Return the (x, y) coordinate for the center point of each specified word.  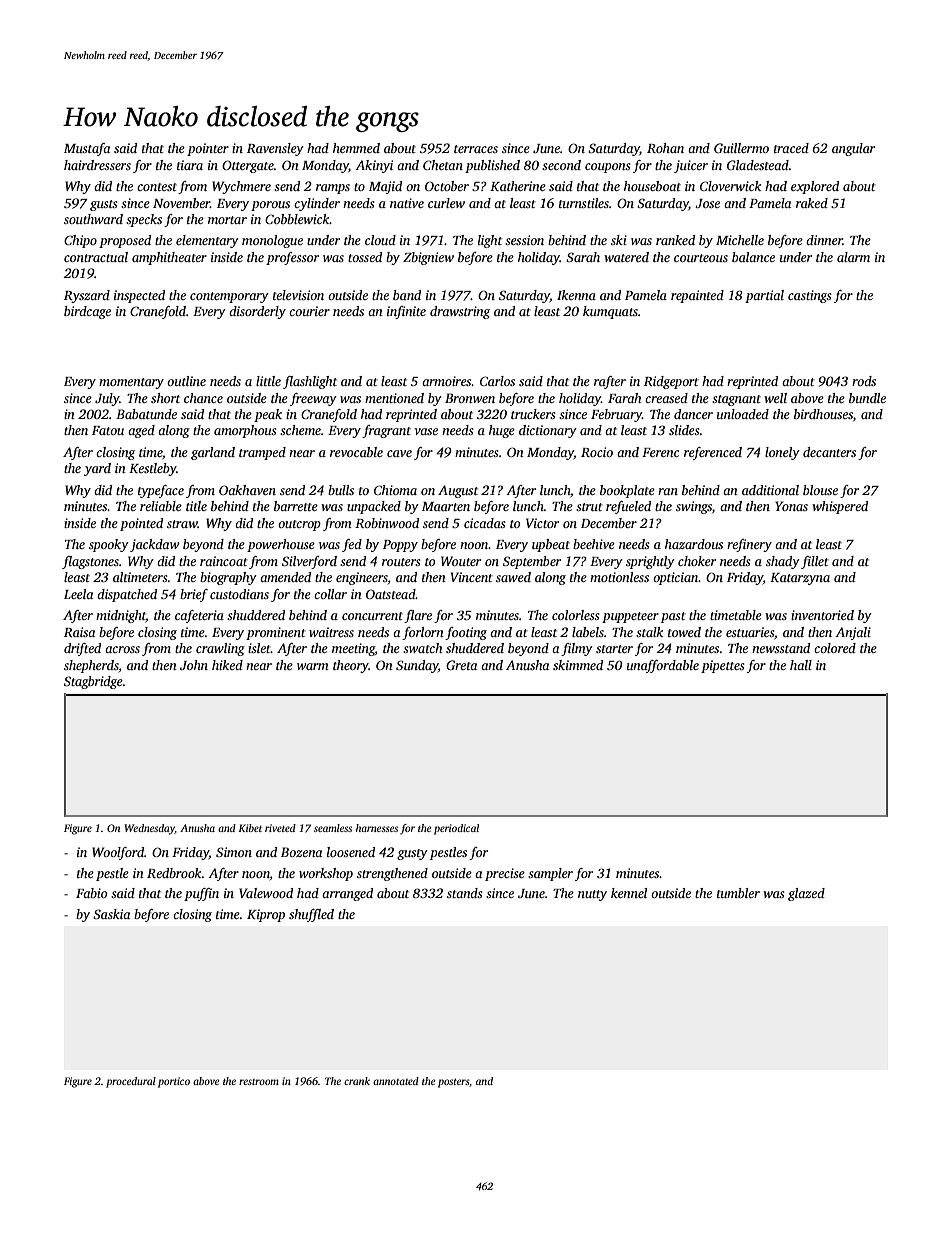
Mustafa (87, 149)
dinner (824, 240)
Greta (461, 665)
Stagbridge (93, 682)
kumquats (610, 312)
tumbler (738, 893)
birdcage (87, 312)
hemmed (356, 148)
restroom (259, 1082)
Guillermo (741, 148)
